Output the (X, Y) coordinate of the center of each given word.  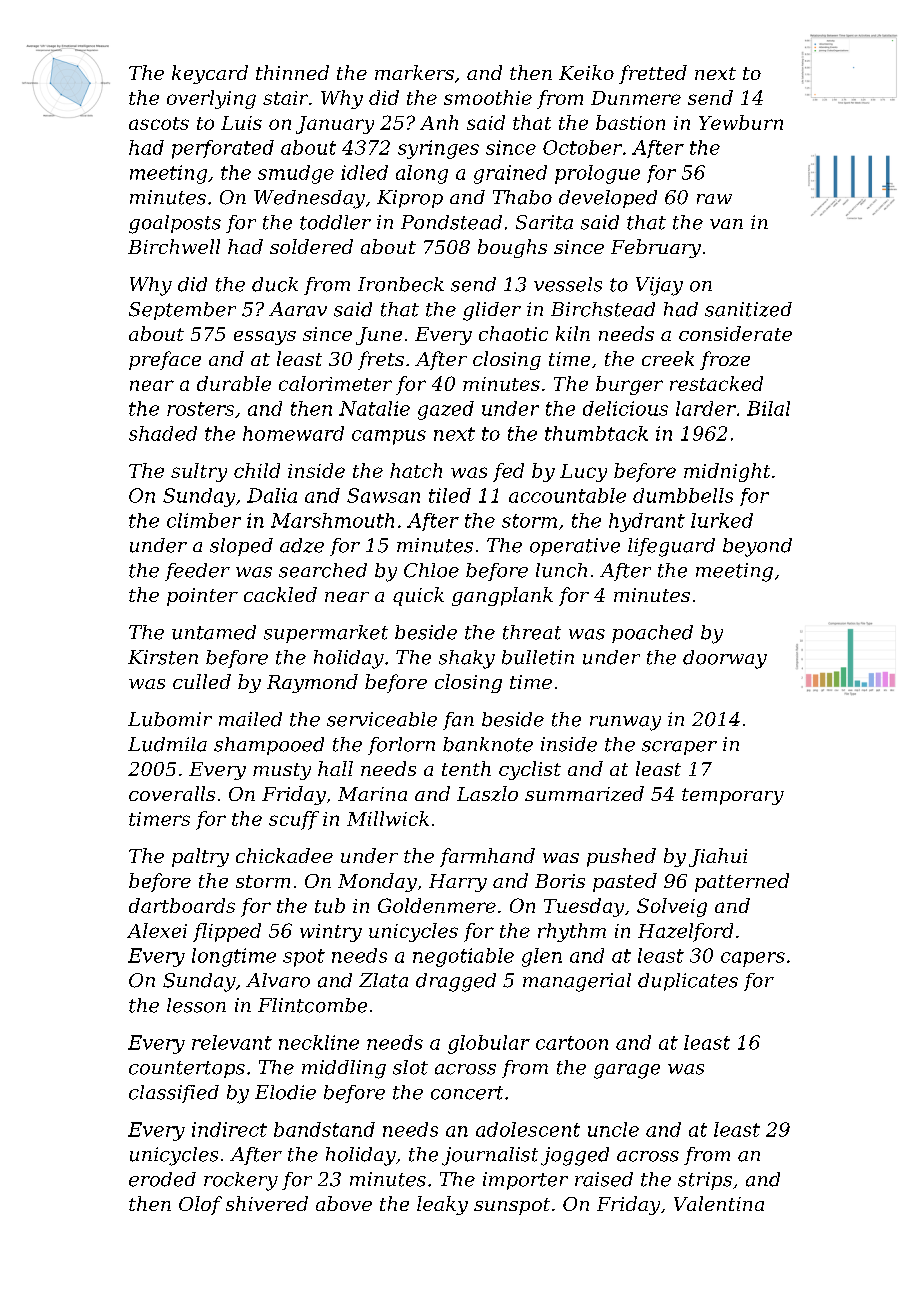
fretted (653, 74)
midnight (727, 472)
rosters (200, 409)
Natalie (374, 408)
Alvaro (278, 980)
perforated (223, 149)
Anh (439, 122)
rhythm (572, 932)
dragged (456, 982)
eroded (162, 1179)
